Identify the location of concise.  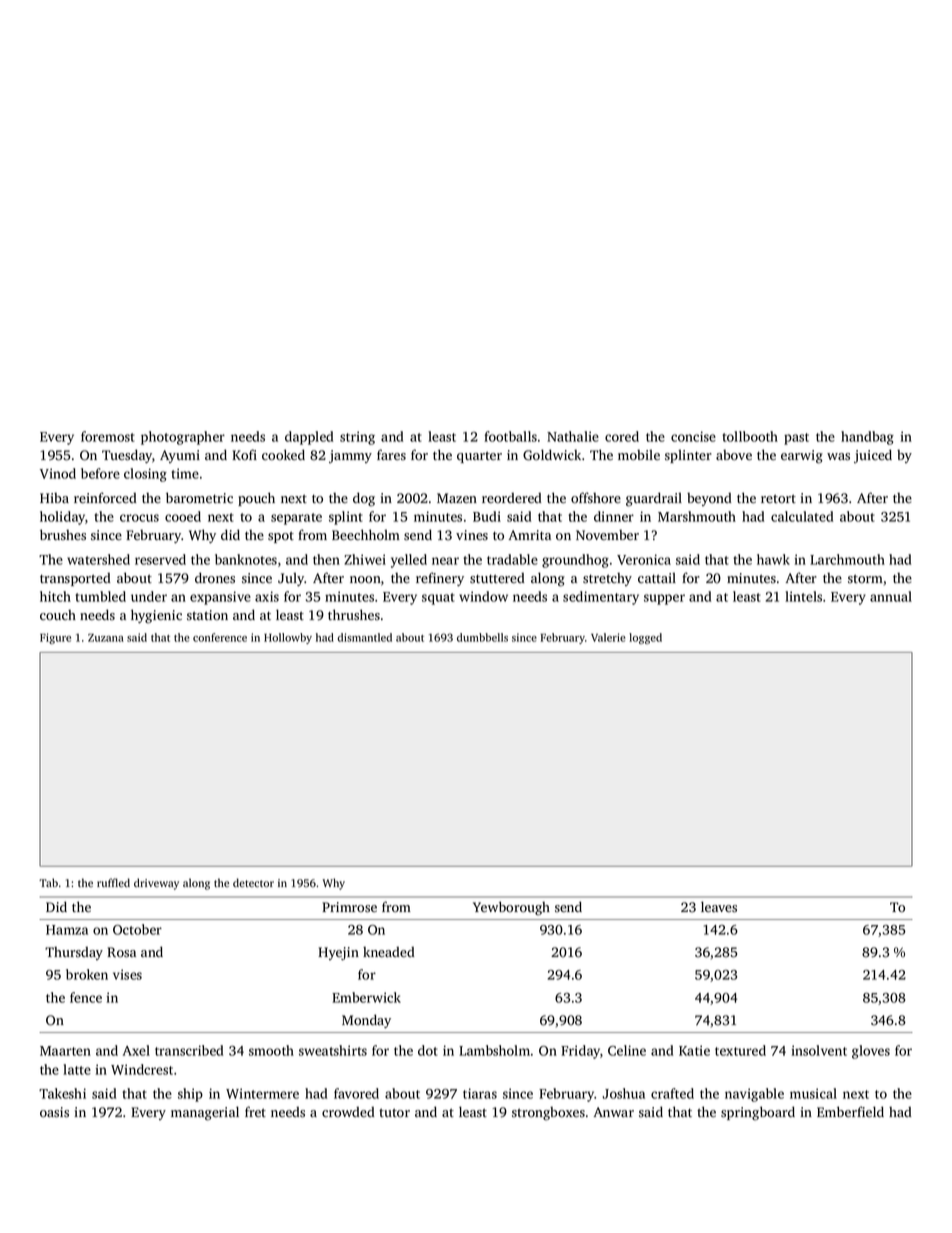
(693, 436).
